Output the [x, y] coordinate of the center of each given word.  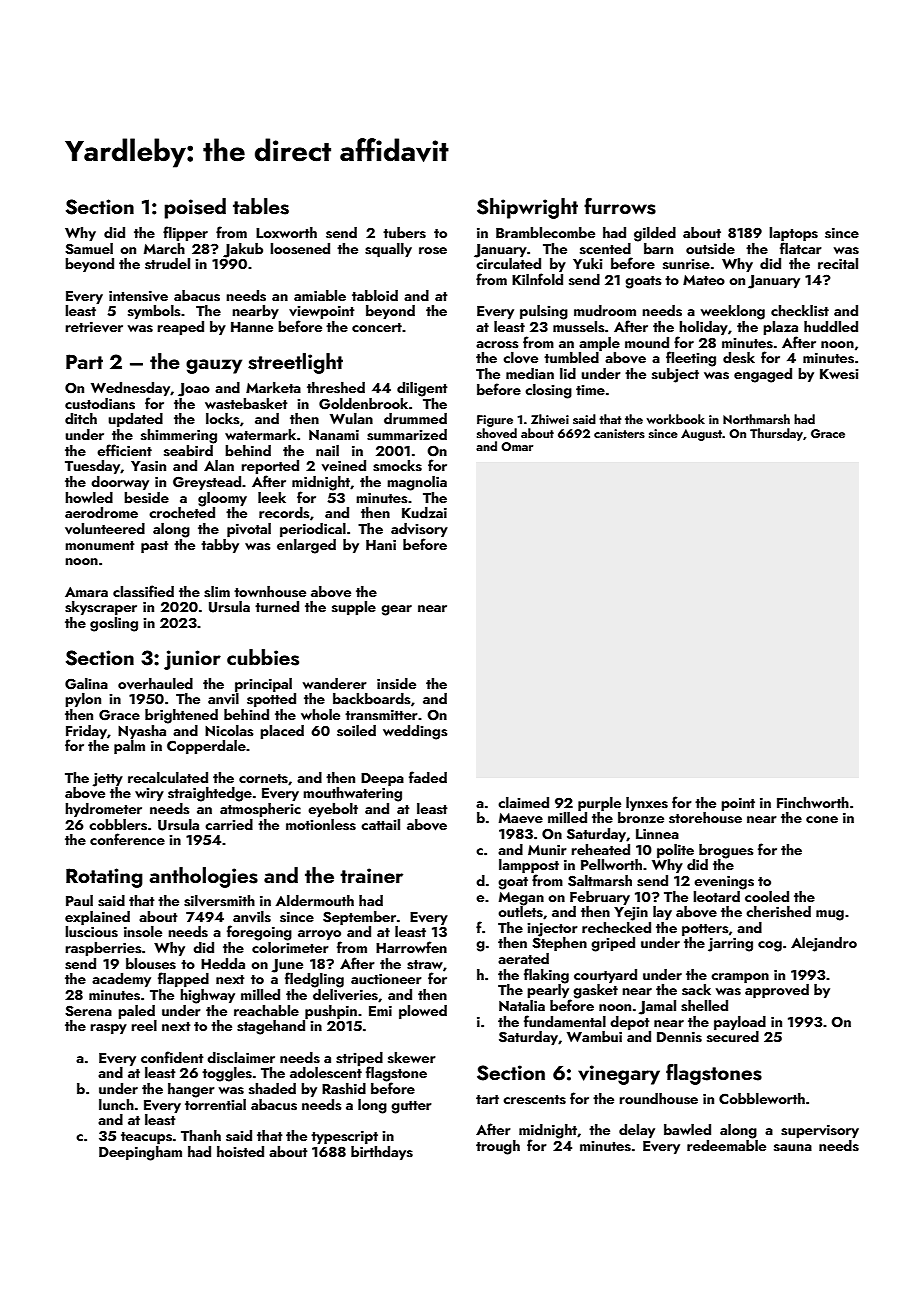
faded [428, 777]
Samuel [89, 249]
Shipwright [527, 208]
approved [777, 991]
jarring [730, 945]
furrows [620, 206]
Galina [86, 684]
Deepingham [140, 1153]
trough [498, 1147]
